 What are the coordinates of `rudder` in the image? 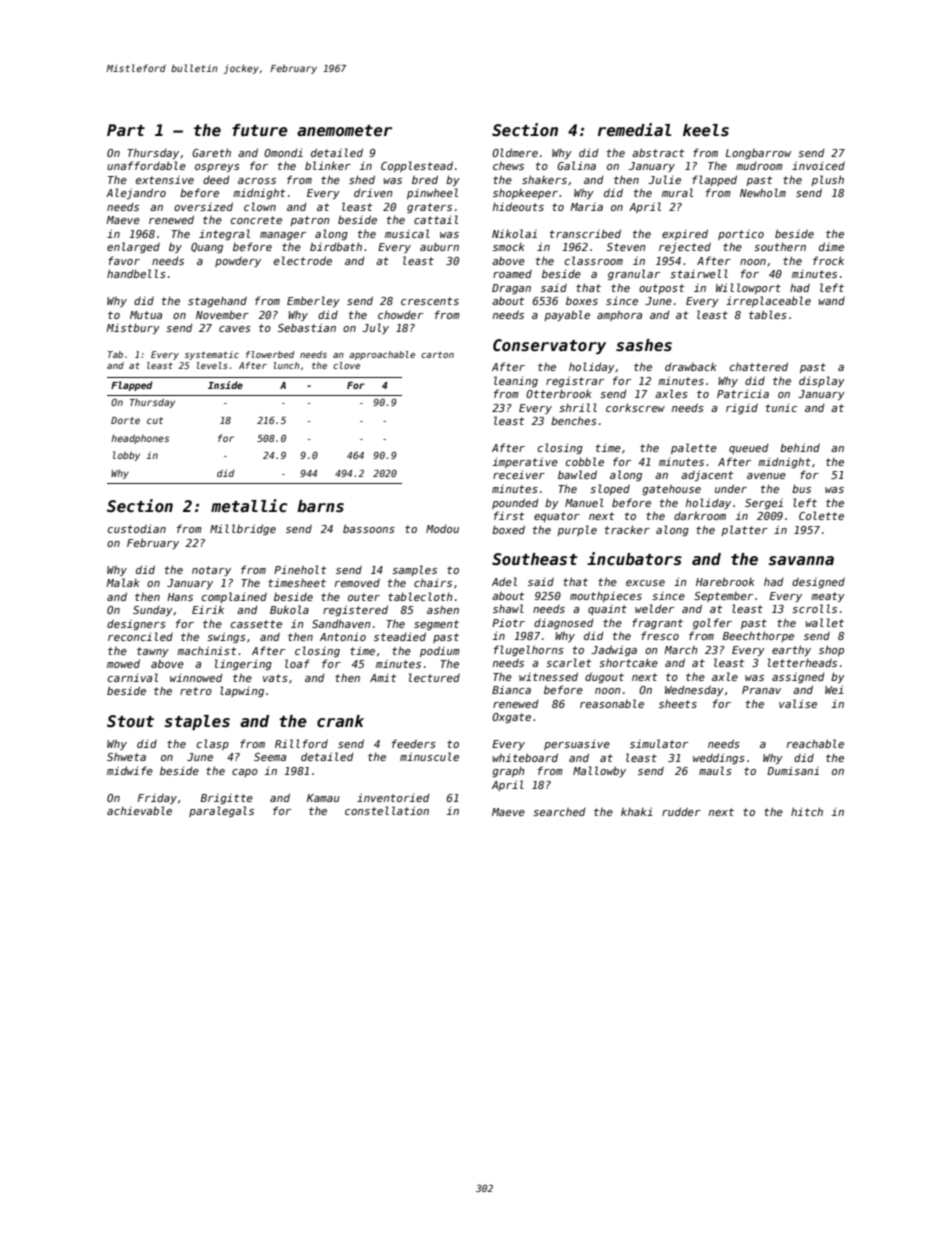 It's located at (681, 811).
